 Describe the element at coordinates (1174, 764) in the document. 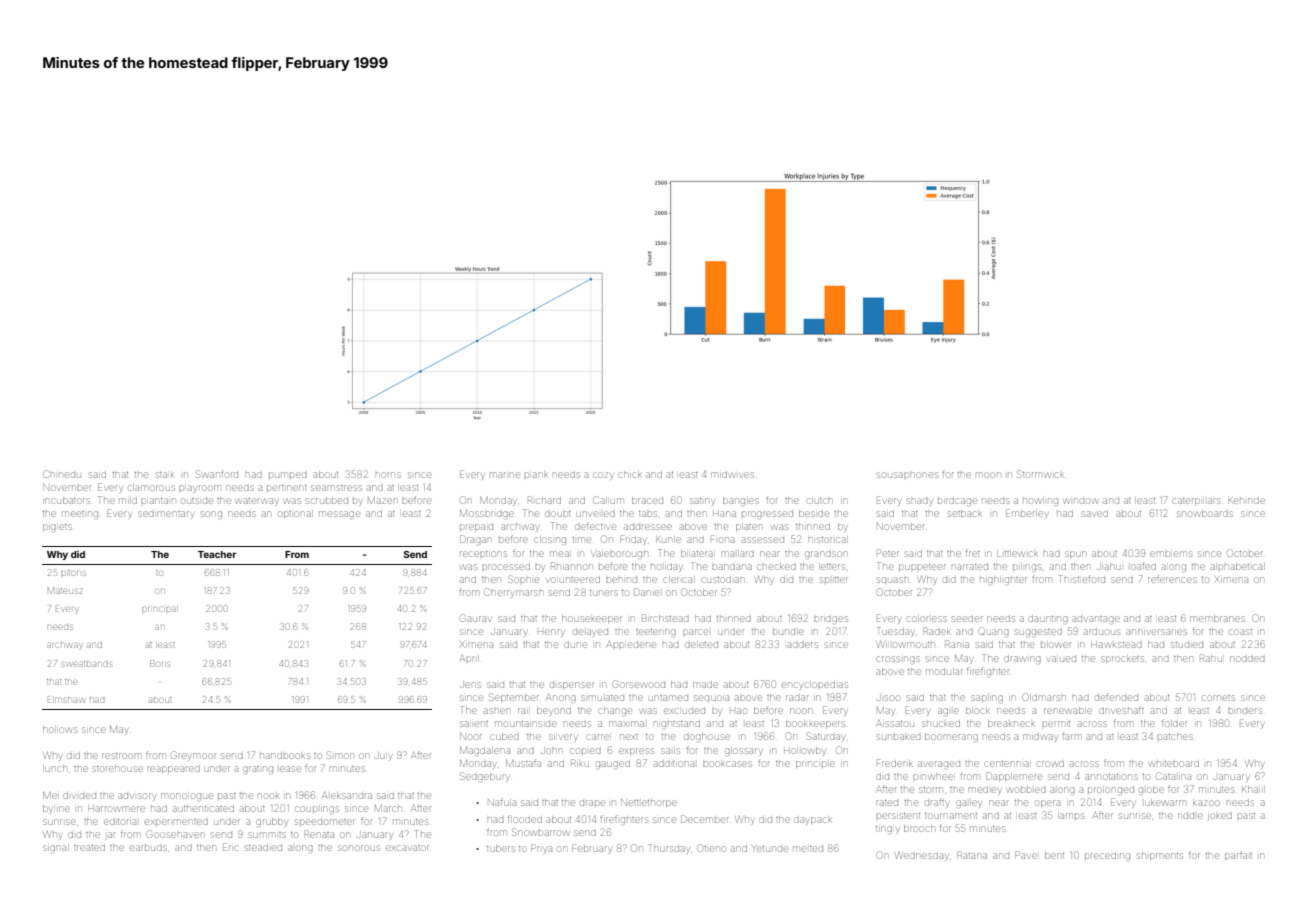

I see `whiteboard` at that location.
